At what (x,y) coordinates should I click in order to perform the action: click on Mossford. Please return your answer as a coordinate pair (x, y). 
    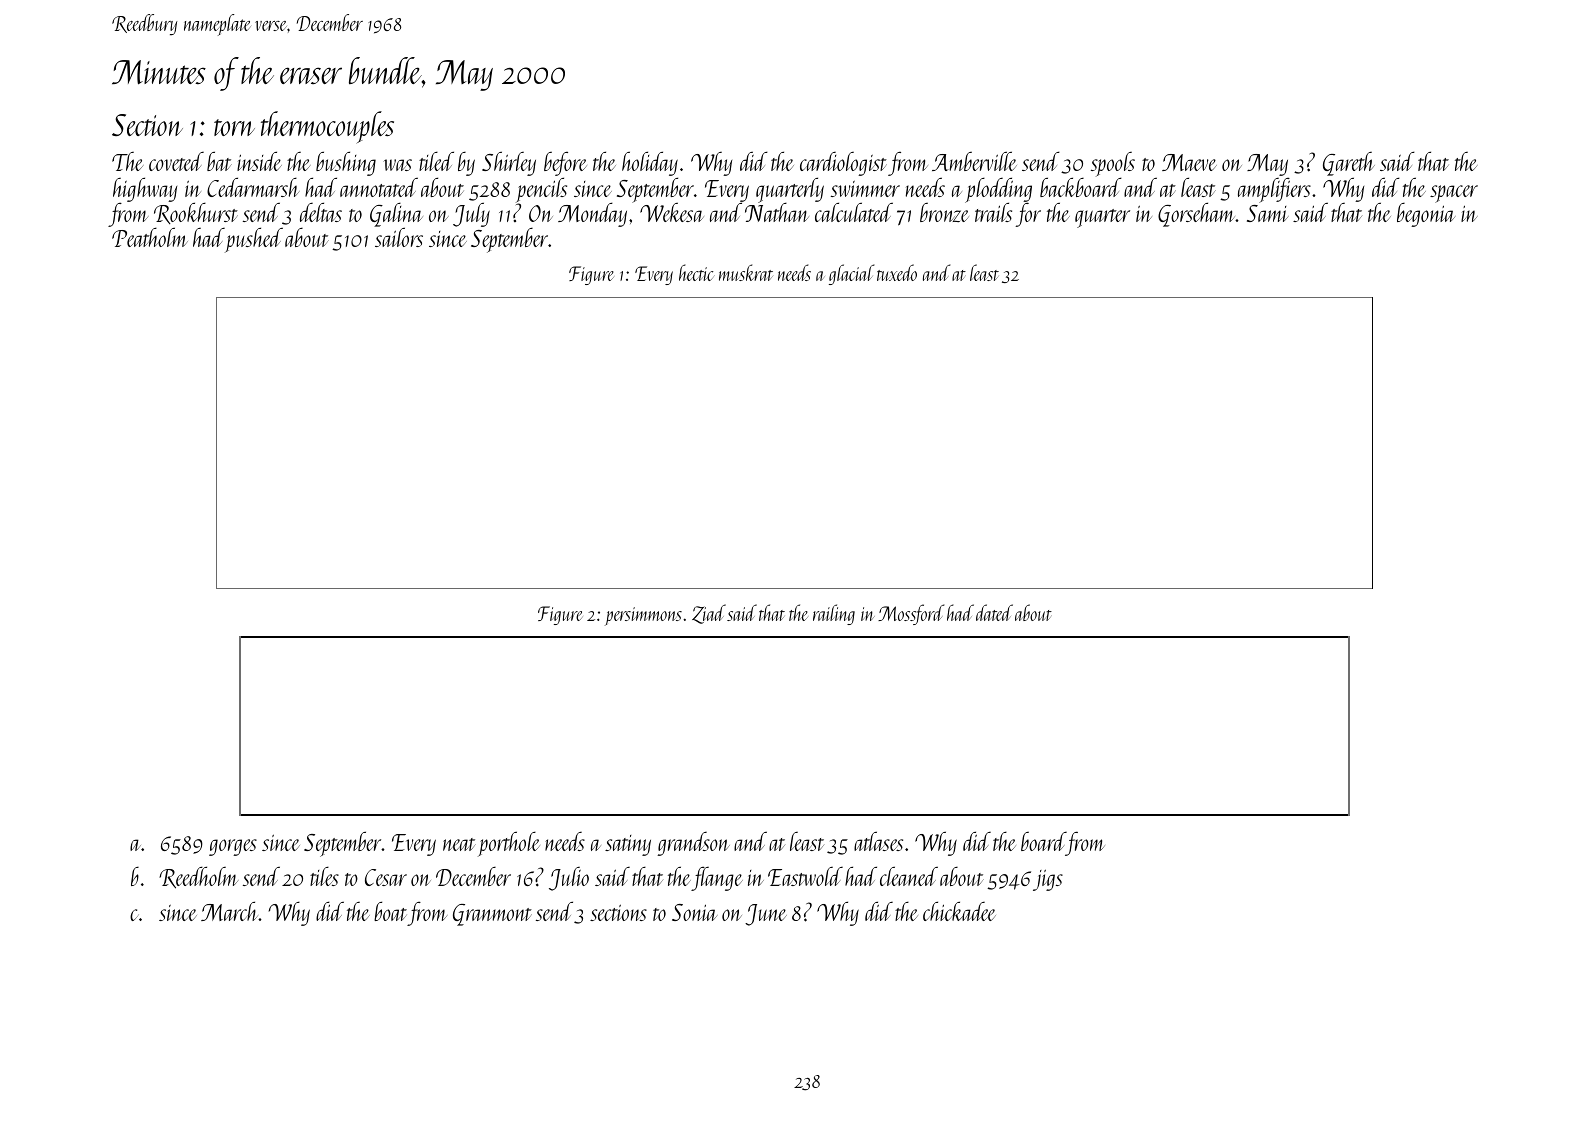
    Looking at the image, I should click on (911, 614).
